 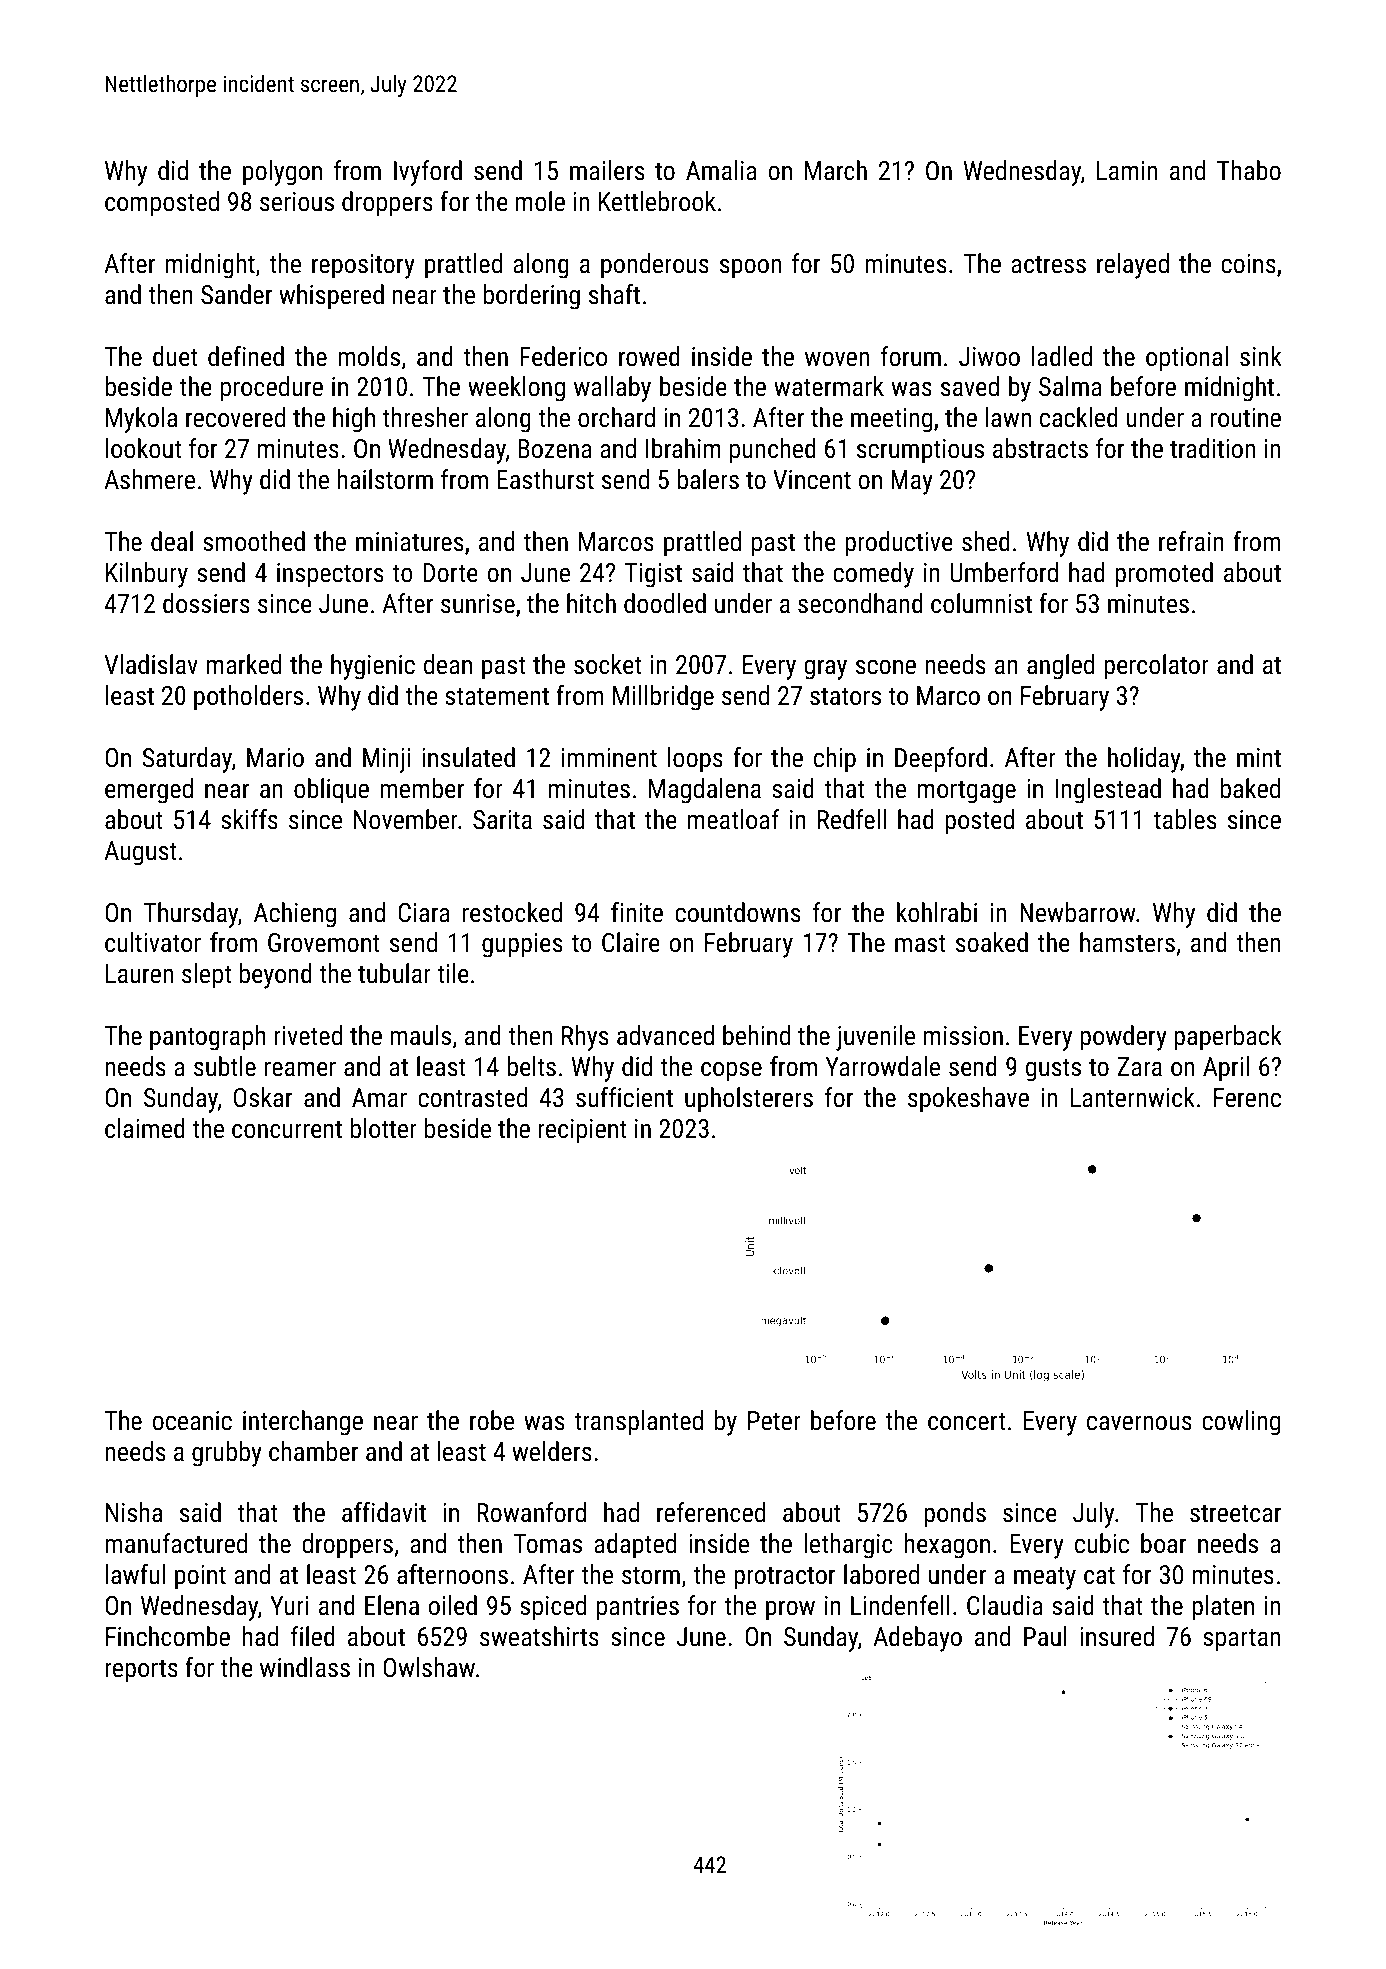 I want to click on Inglestead, so click(x=1108, y=791).
